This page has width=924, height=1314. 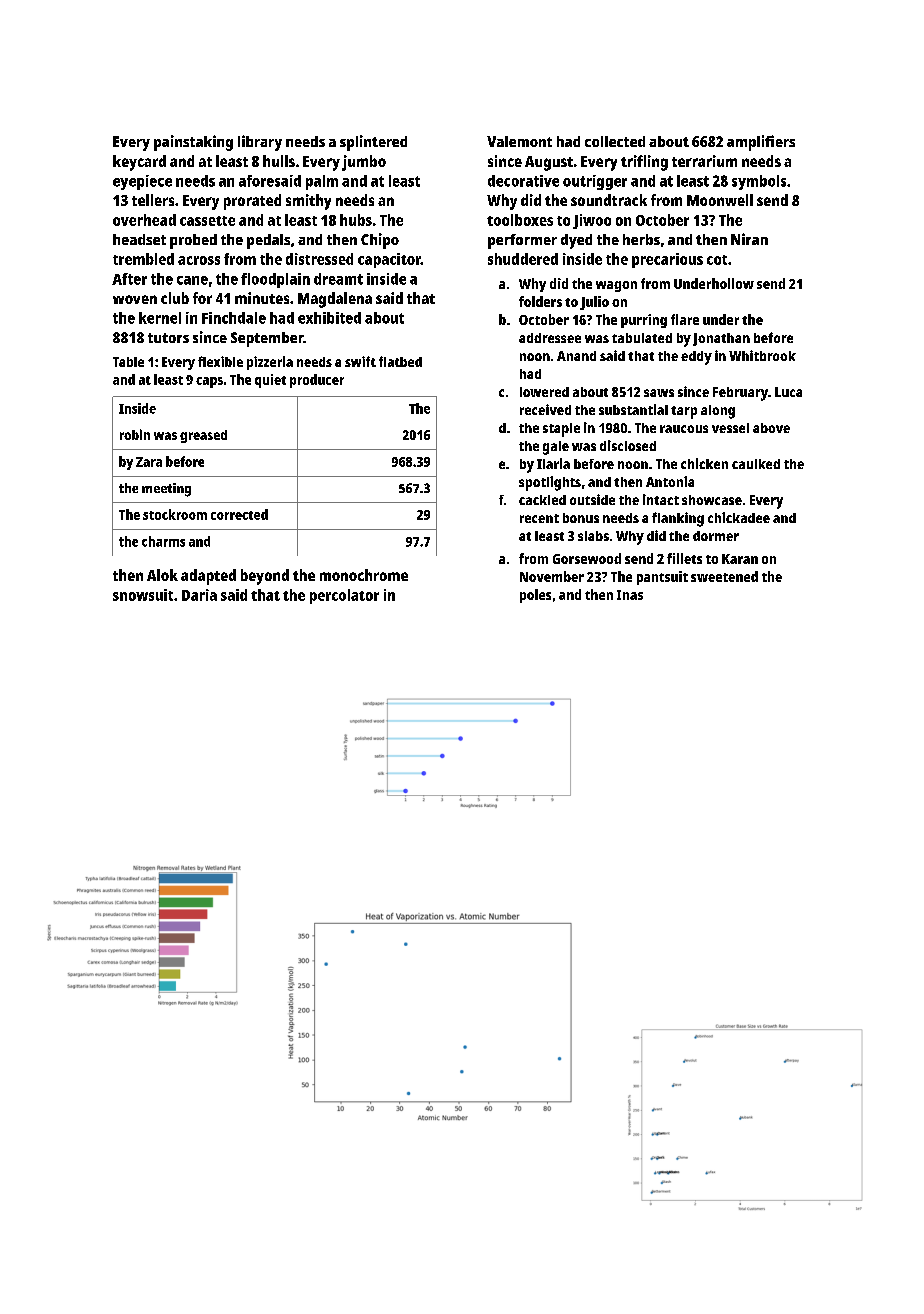 What do you see at coordinates (149, 462) in the page?
I see `Zara` at bounding box center [149, 462].
